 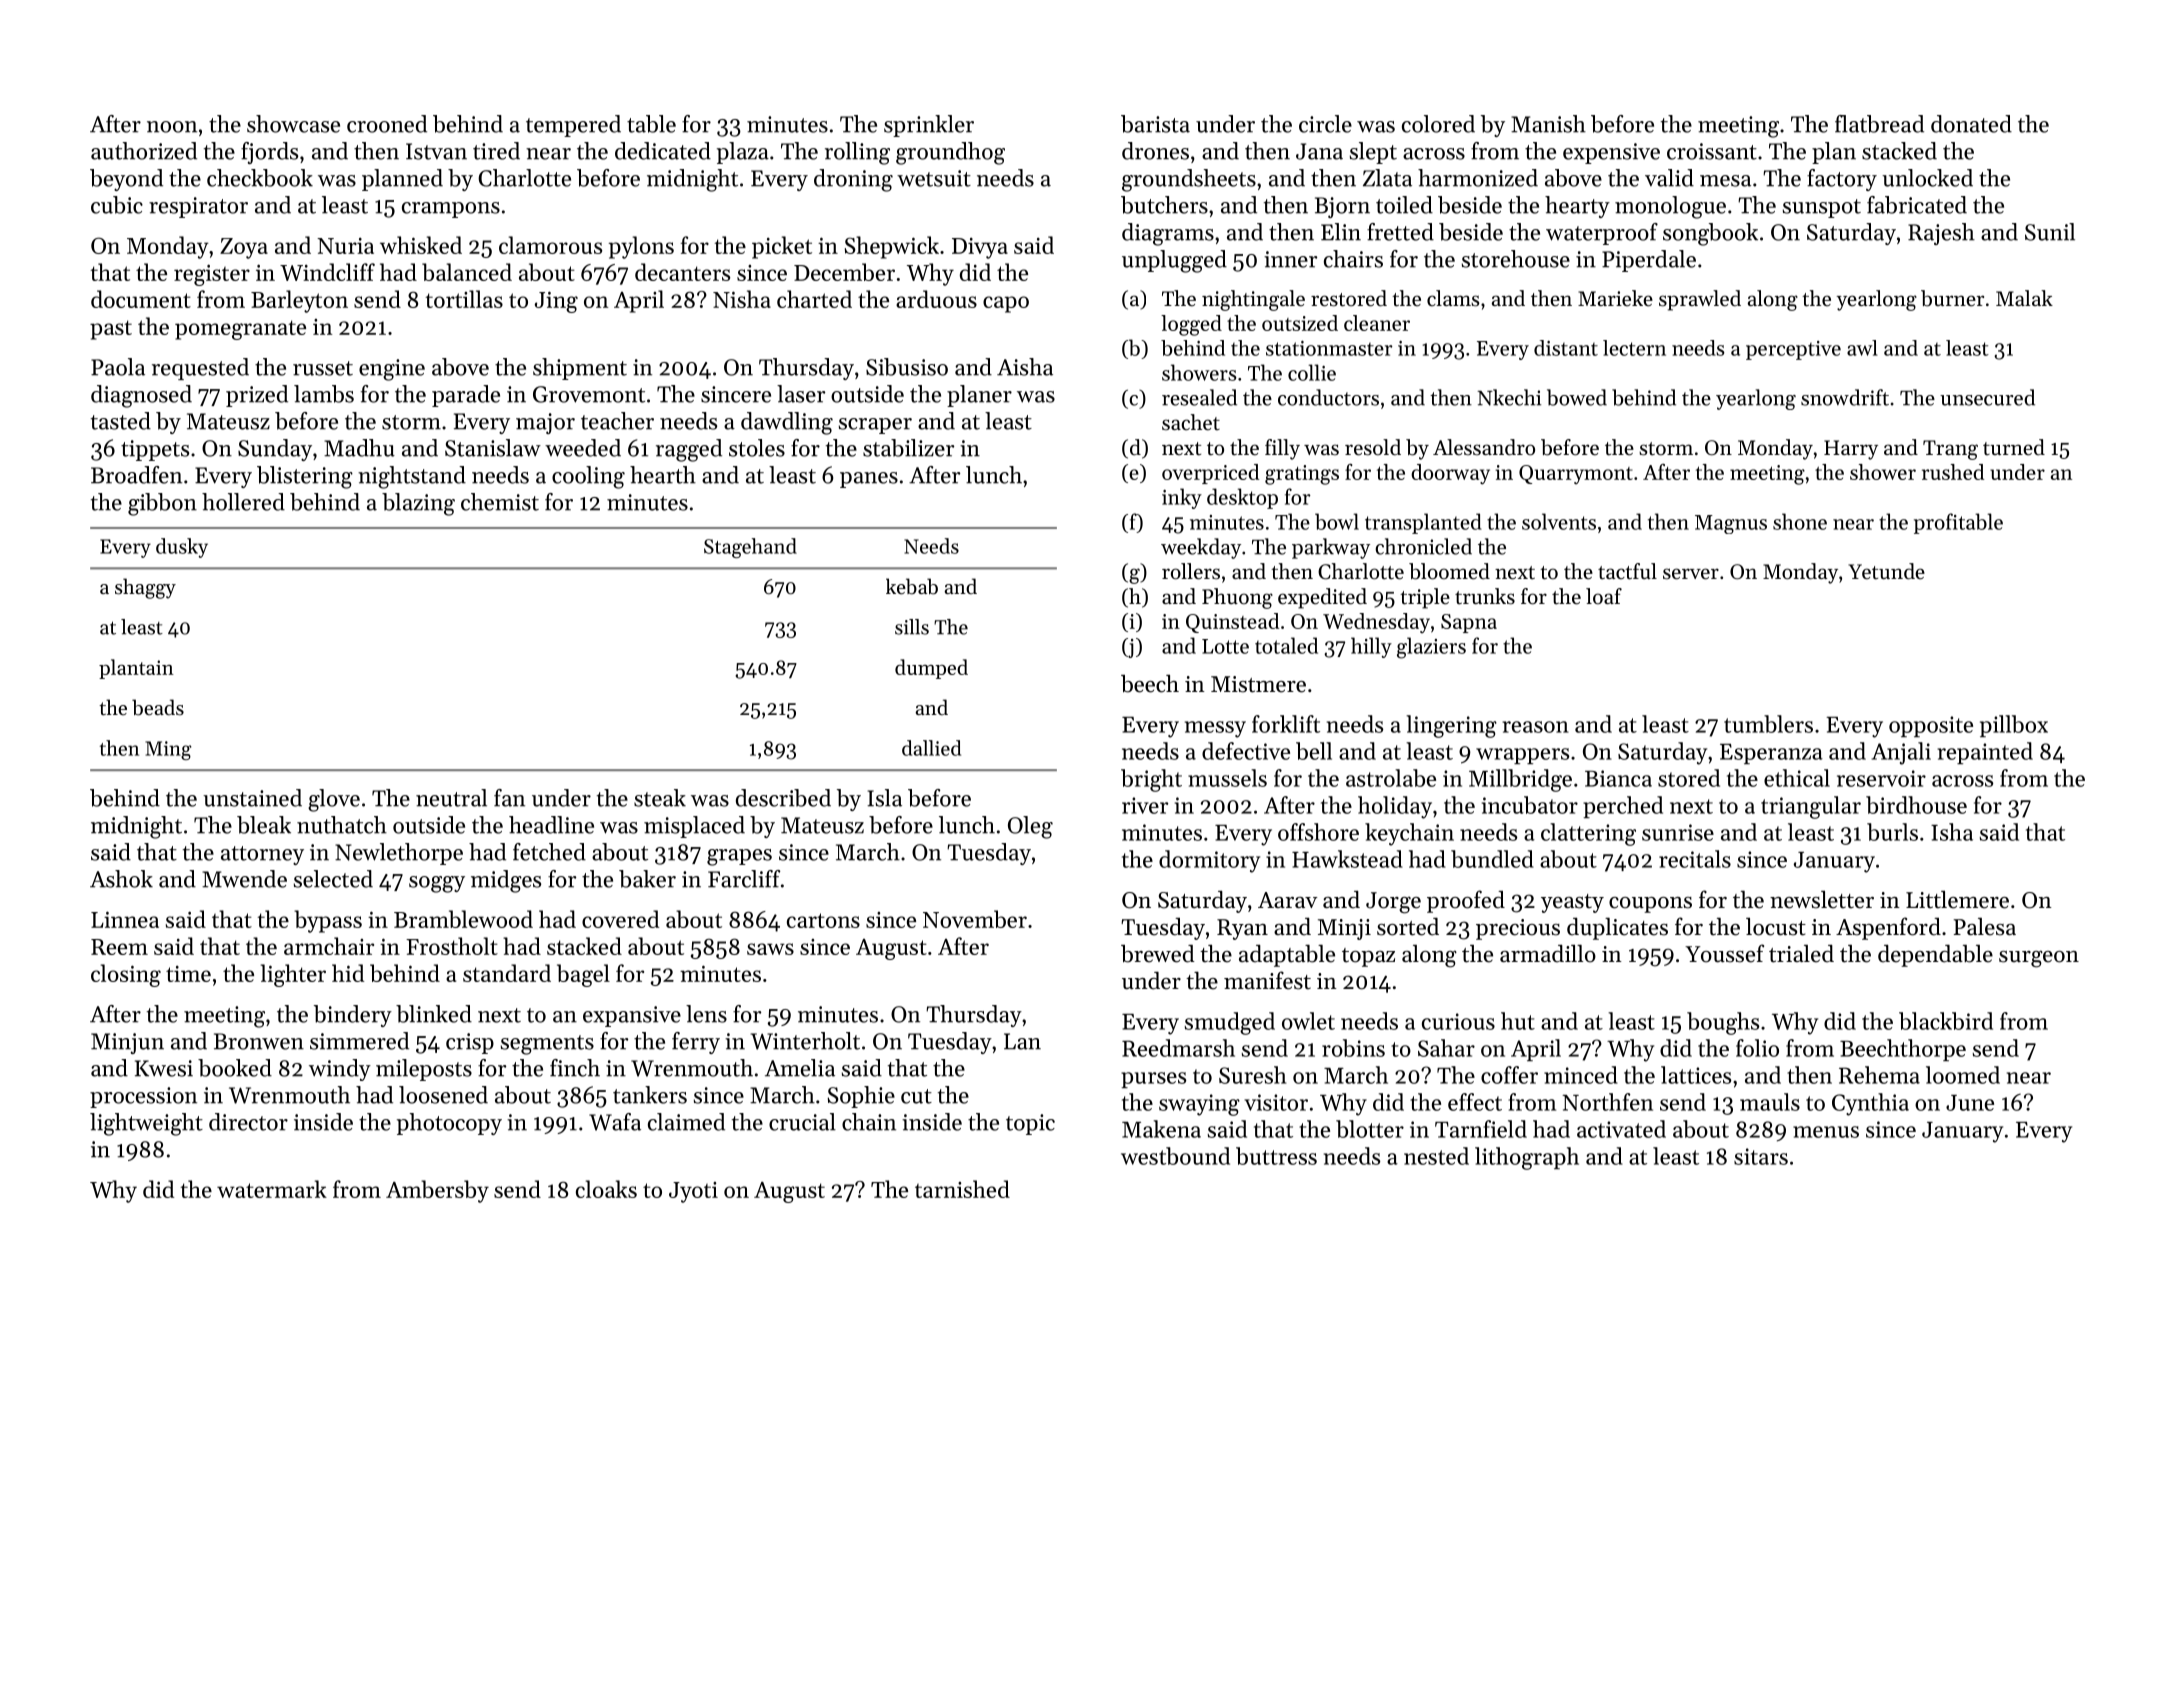 I want to click on circle, so click(x=1325, y=124).
